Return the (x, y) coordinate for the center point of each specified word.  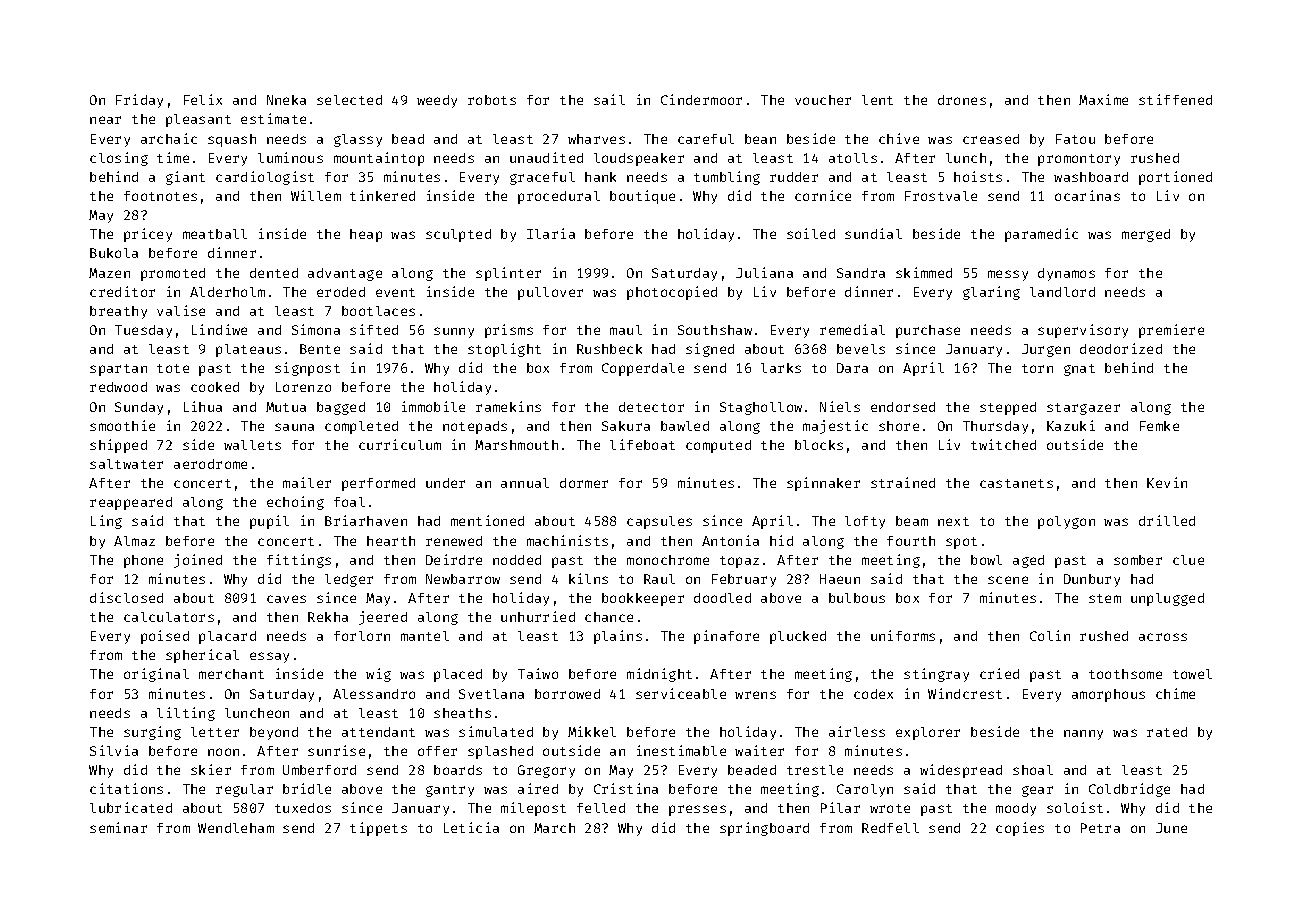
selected (349, 100)
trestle (815, 770)
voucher (823, 100)
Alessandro (374, 694)
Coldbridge (1129, 790)
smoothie (122, 425)
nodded (517, 560)
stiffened (1175, 99)
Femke (1159, 426)
